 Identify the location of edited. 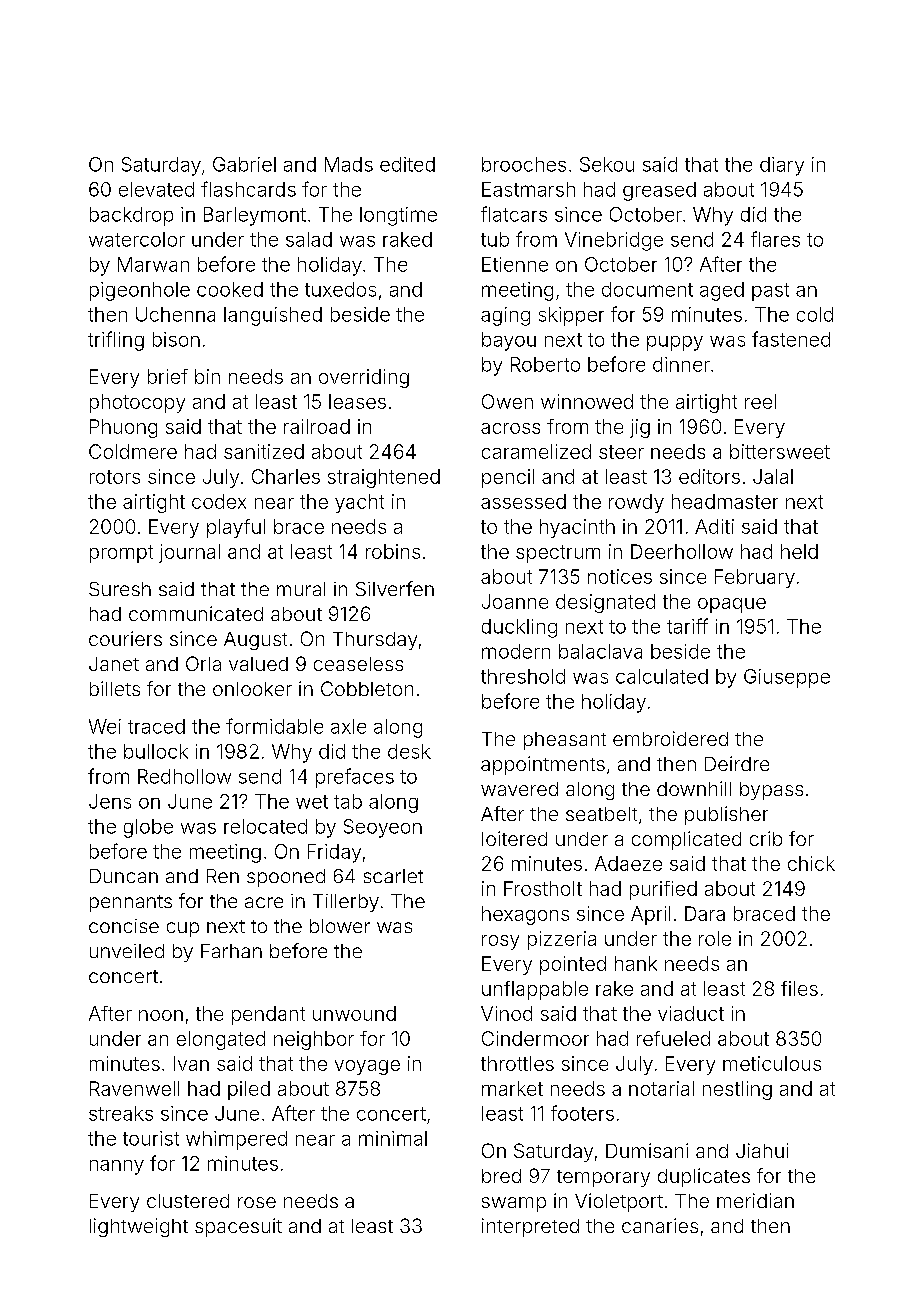
(407, 164).
